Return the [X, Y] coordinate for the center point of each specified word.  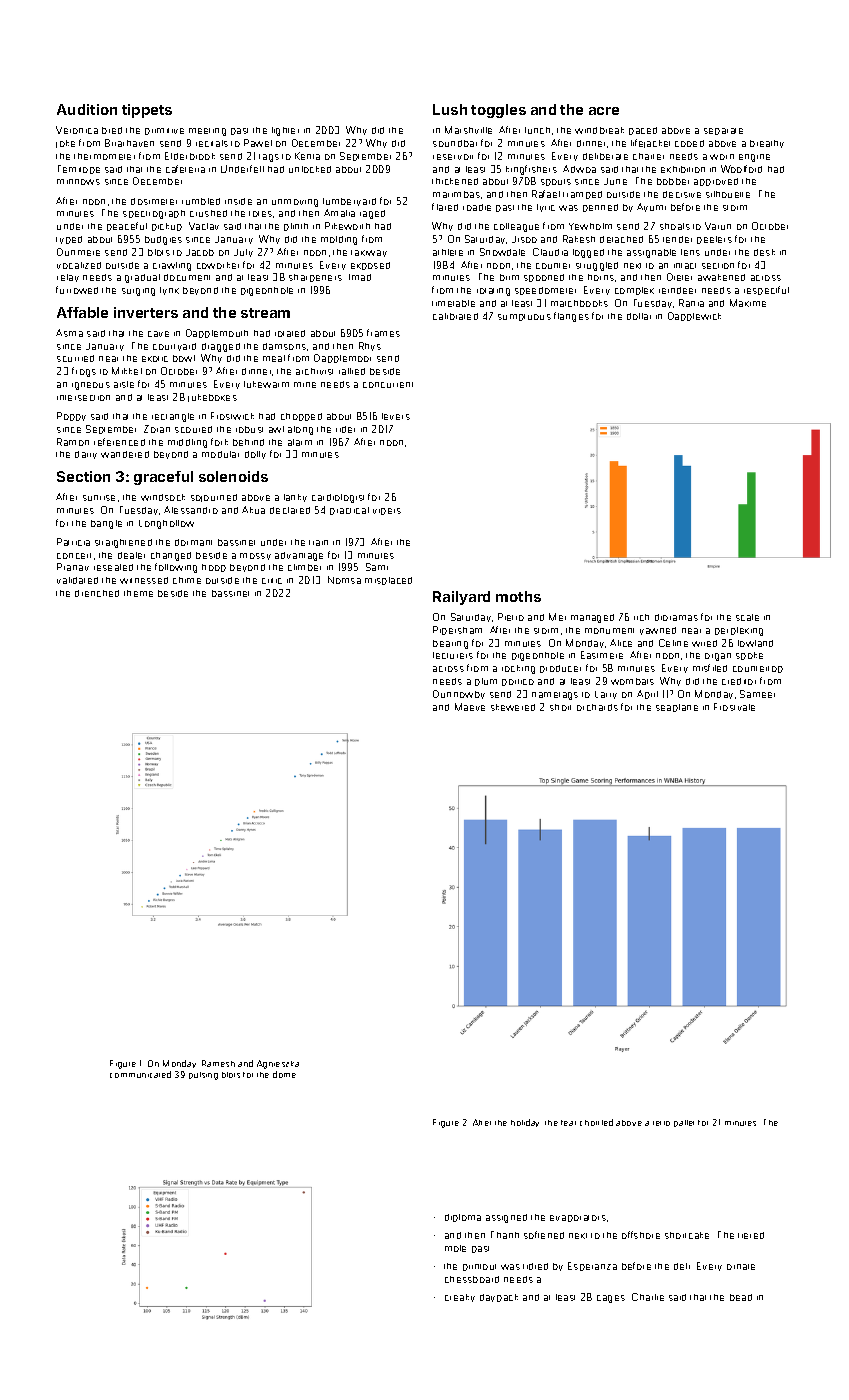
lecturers [453, 655]
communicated [140, 1074]
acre [604, 111]
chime [187, 580]
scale [747, 617]
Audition [87, 109]
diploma [463, 1218]
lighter [285, 131]
